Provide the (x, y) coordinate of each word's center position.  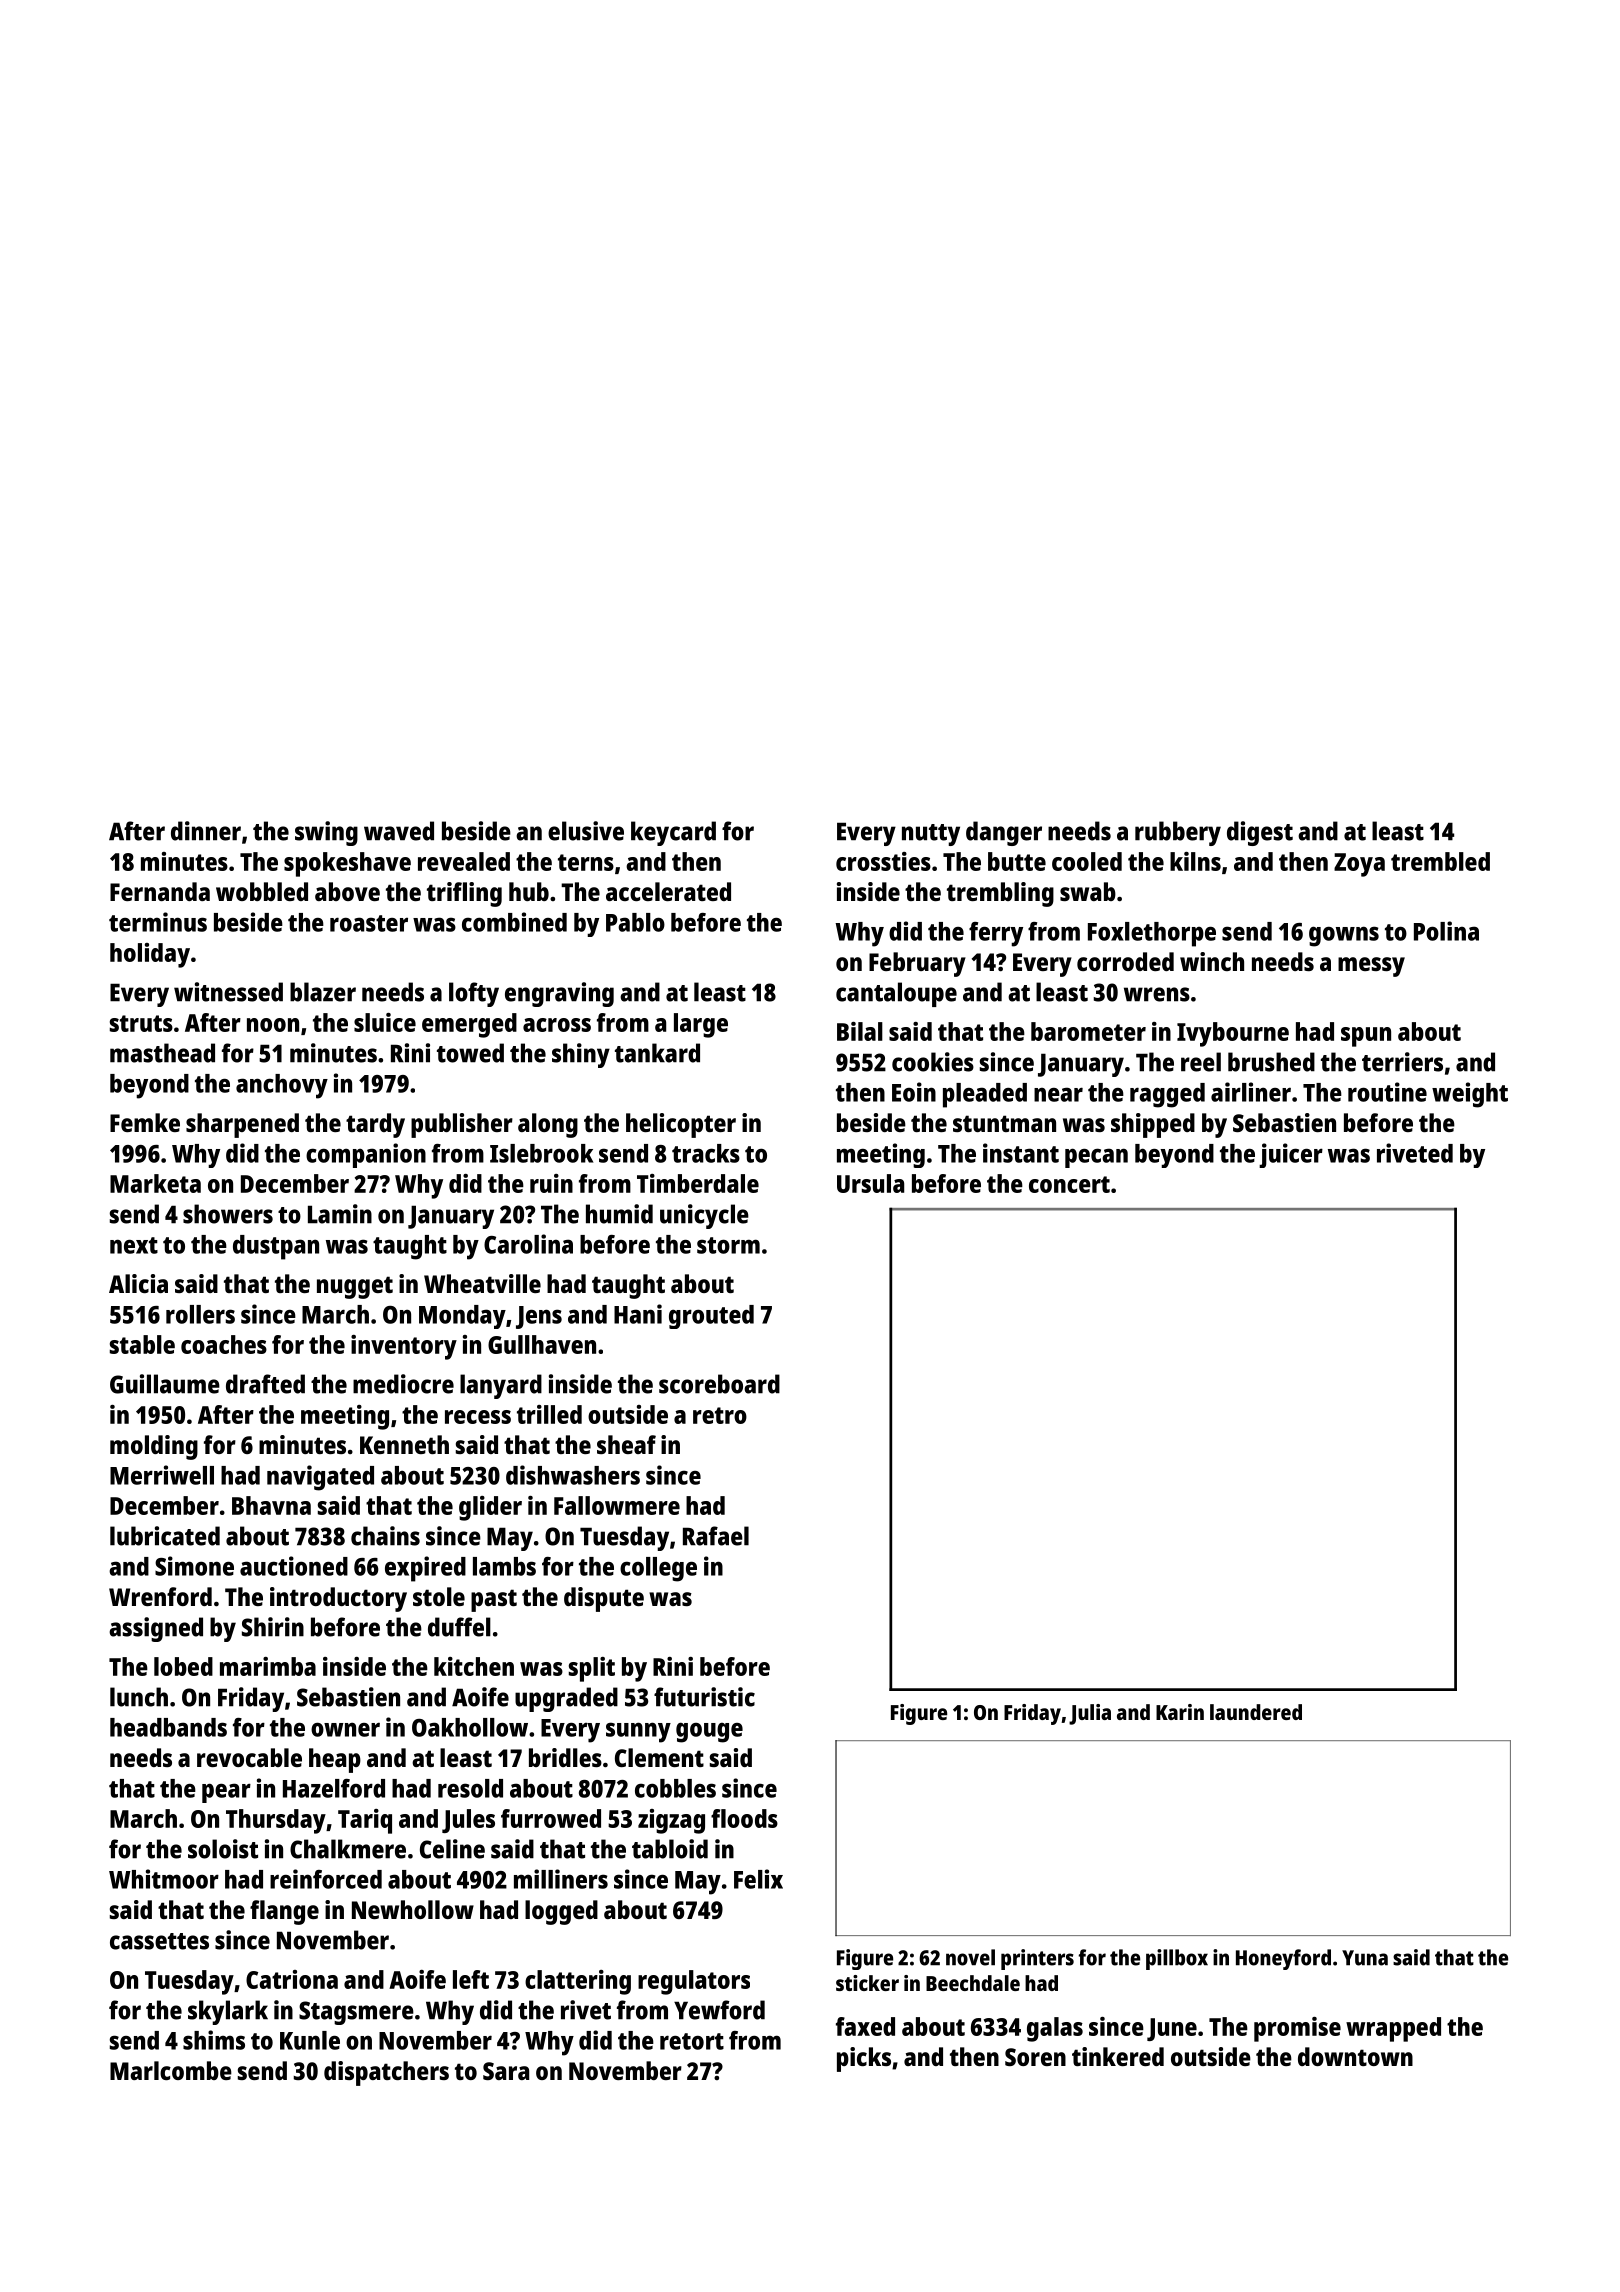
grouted (711, 1317)
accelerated (668, 891)
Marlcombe (171, 2070)
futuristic (704, 1697)
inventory (404, 1347)
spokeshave (347, 864)
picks (864, 2059)
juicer (1291, 1155)
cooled (1087, 861)
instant (1021, 1153)
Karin (1180, 1712)
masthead (162, 1053)
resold (470, 1788)
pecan (1096, 1158)
